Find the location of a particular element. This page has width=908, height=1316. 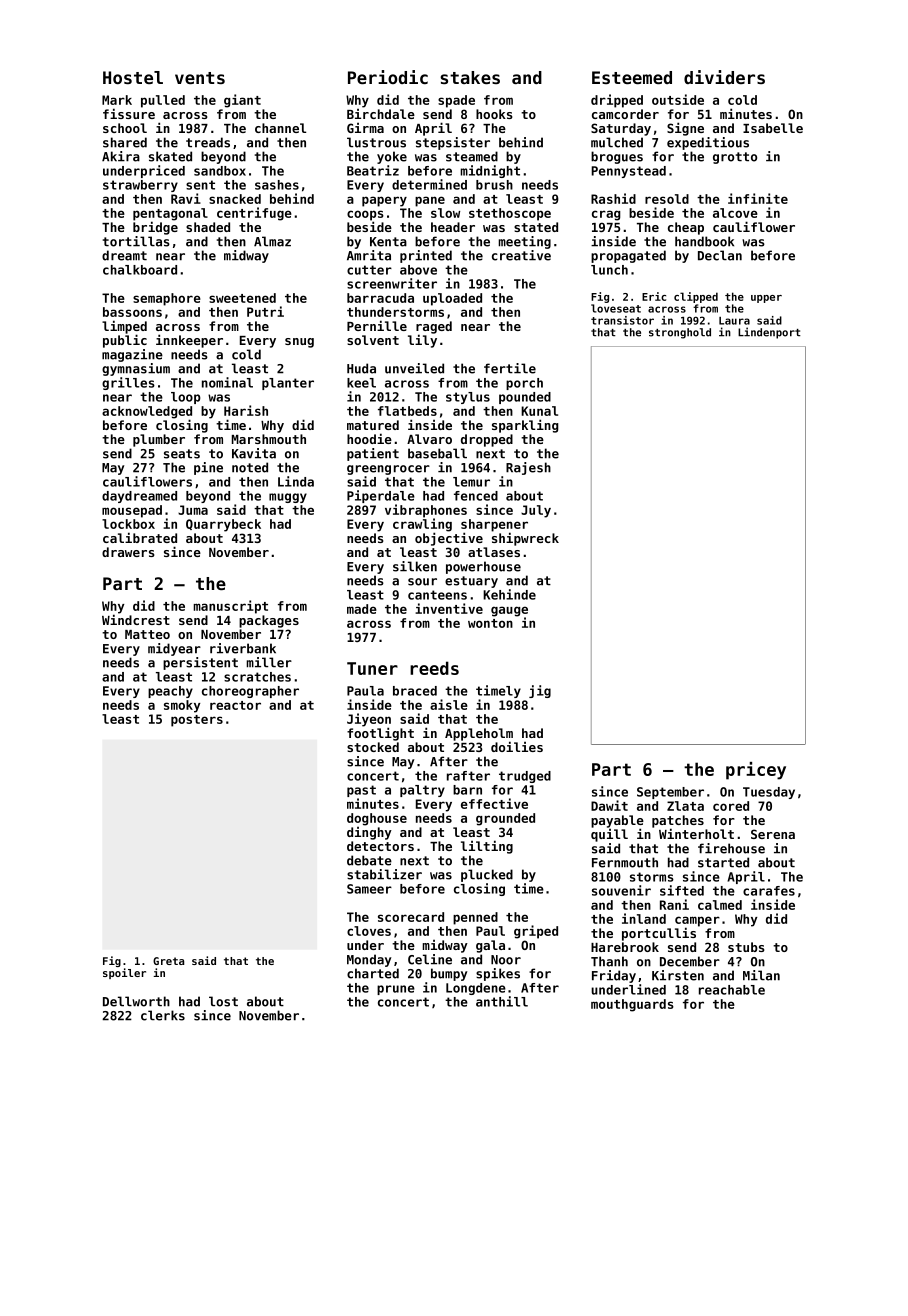

Esteemed is located at coordinates (632, 77).
